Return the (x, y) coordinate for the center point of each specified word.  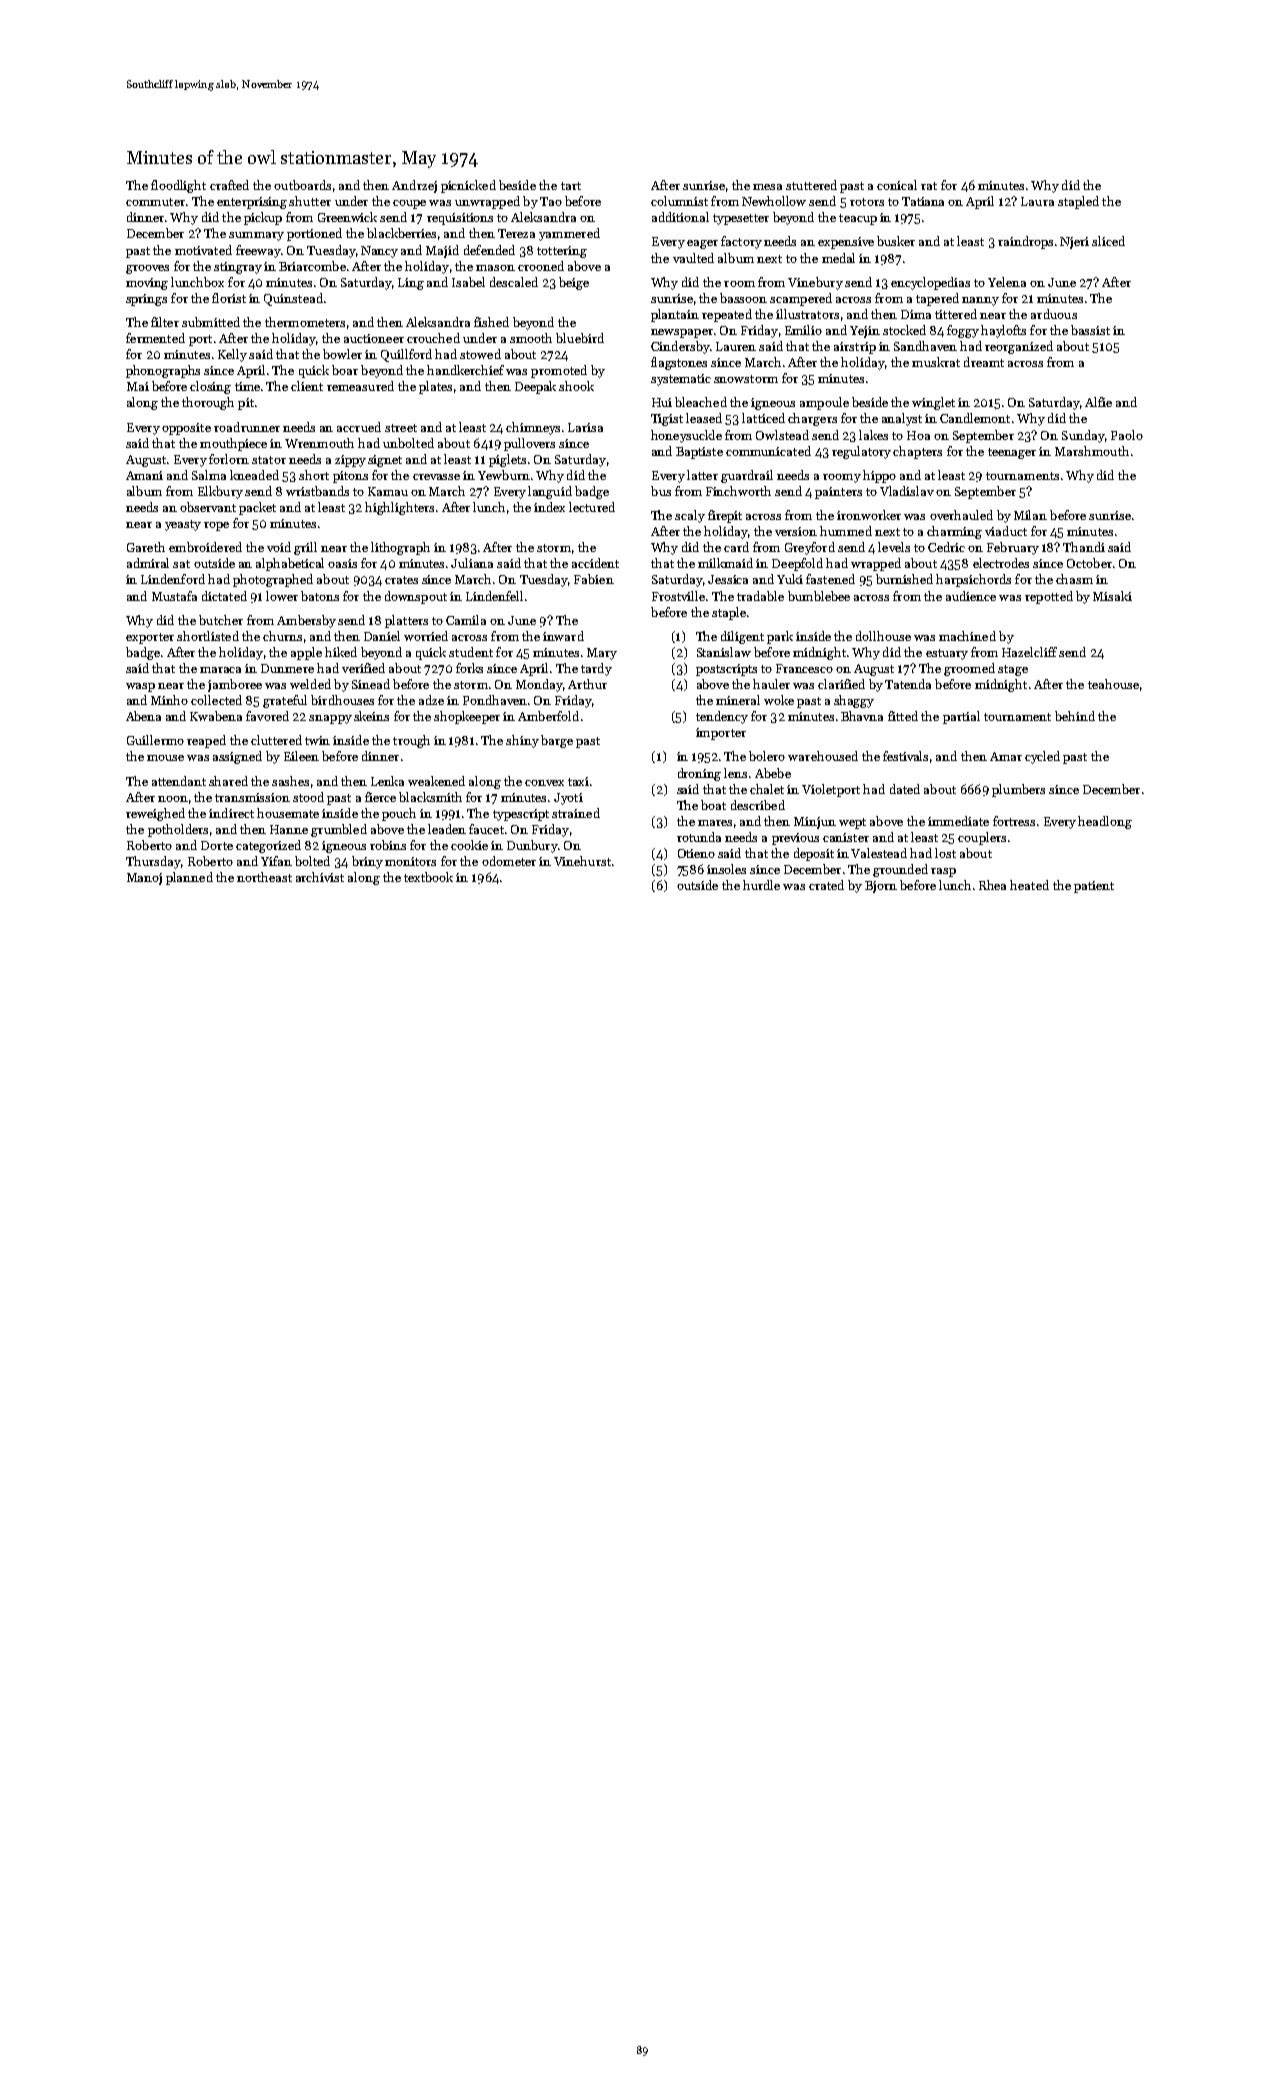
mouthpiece (233, 444)
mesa (767, 187)
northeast (264, 877)
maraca (220, 670)
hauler (771, 684)
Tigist (667, 420)
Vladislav (907, 491)
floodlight (178, 186)
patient (1094, 887)
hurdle (761, 885)
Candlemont (975, 418)
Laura (1037, 201)
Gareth (146, 547)
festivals (905, 756)
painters (838, 493)
